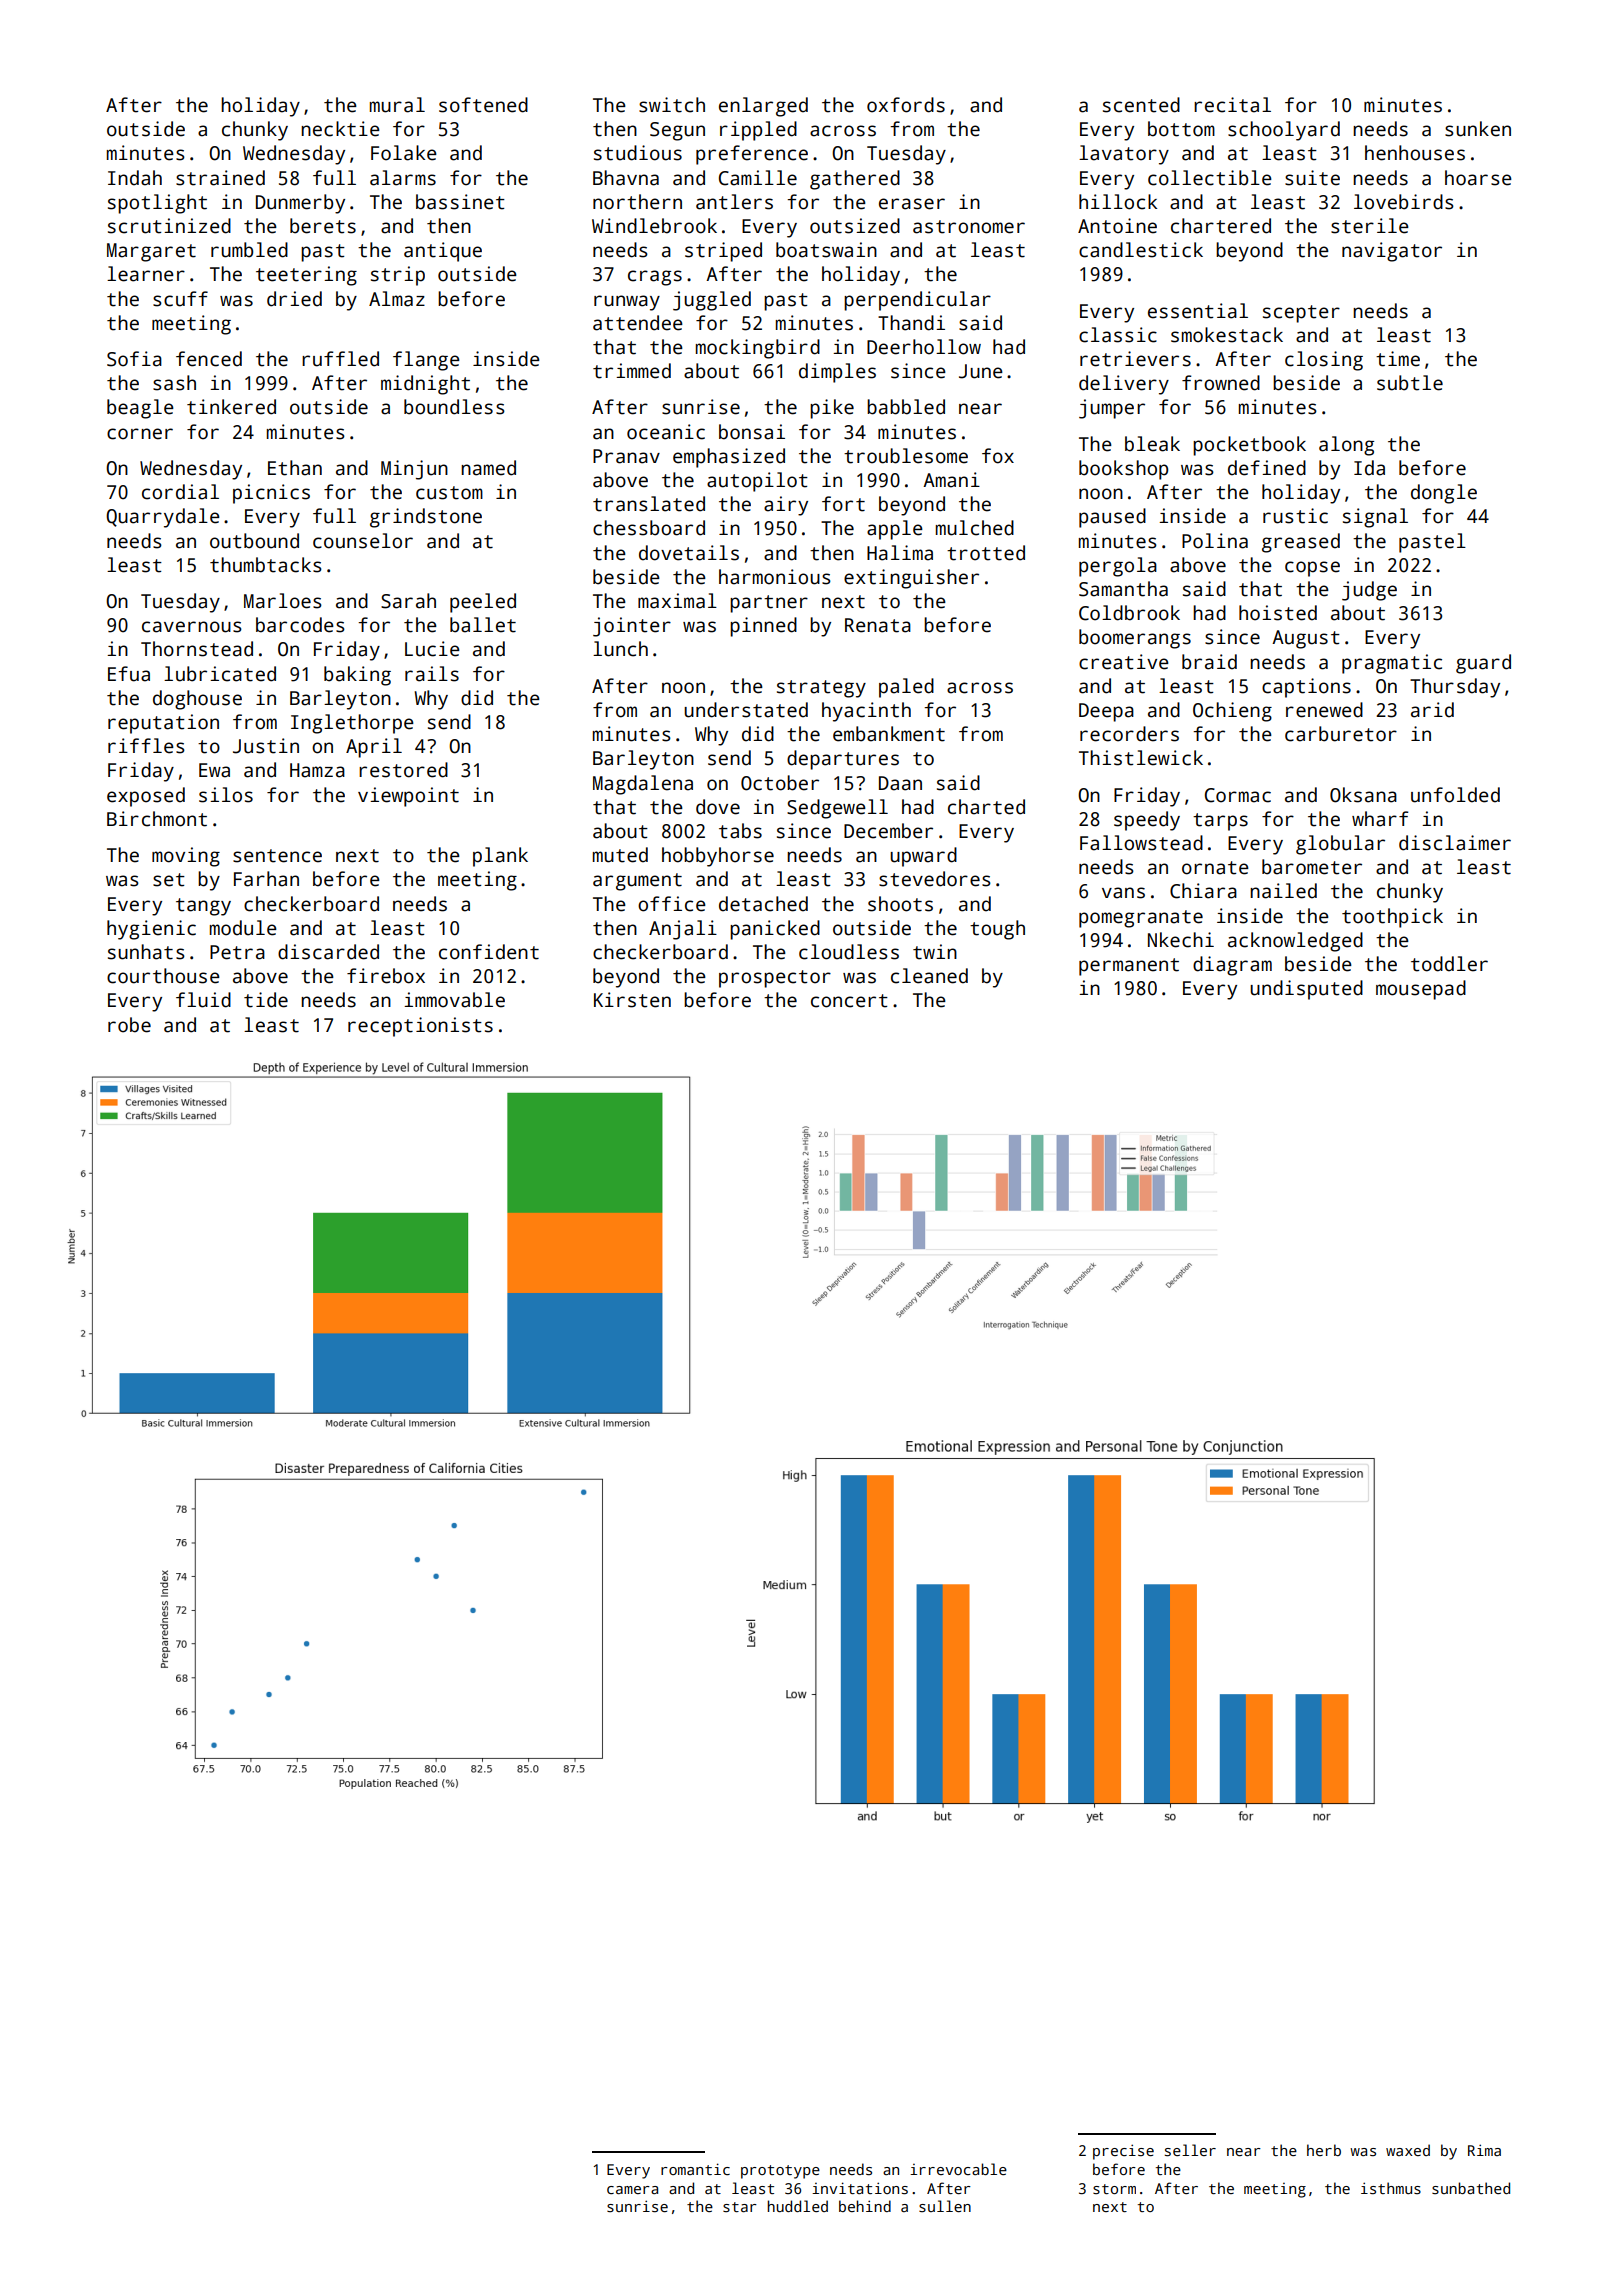 This document has width=1620, height=2292. What do you see at coordinates (632, 2190) in the document?
I see `camera` at bounding box center [632, 2190].
